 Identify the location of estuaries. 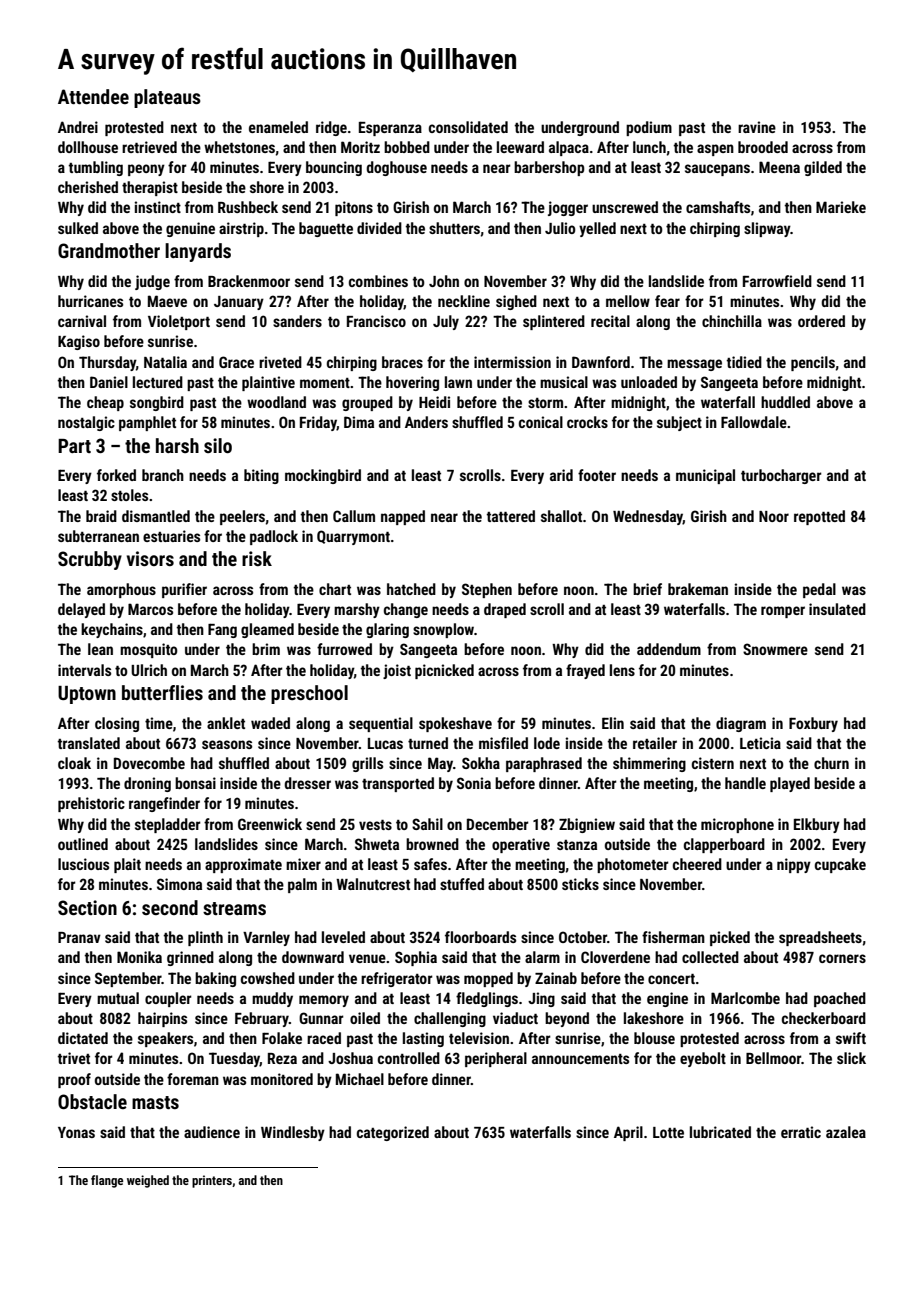
(171, 536).
